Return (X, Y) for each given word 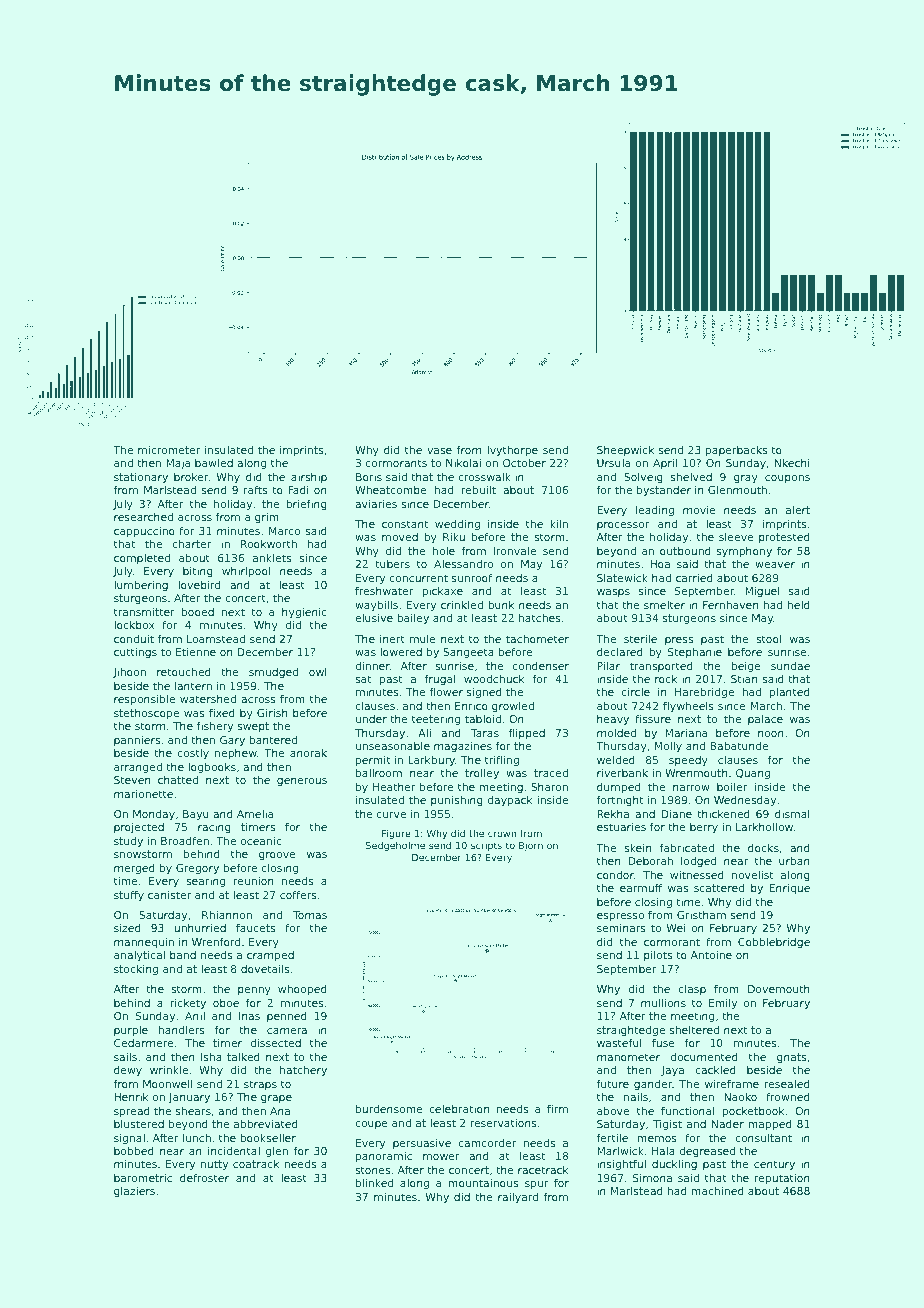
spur (536, 1185)
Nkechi (792, 462)
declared (620, 651)
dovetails (265, 969)
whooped (302, 990)
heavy (613, 720)
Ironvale (515, 551)
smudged (273, 673)
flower (446, 692)
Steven (132, 780)
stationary (141, 478)
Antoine (711, 955)
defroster (204, 1177)
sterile (640, 639)
